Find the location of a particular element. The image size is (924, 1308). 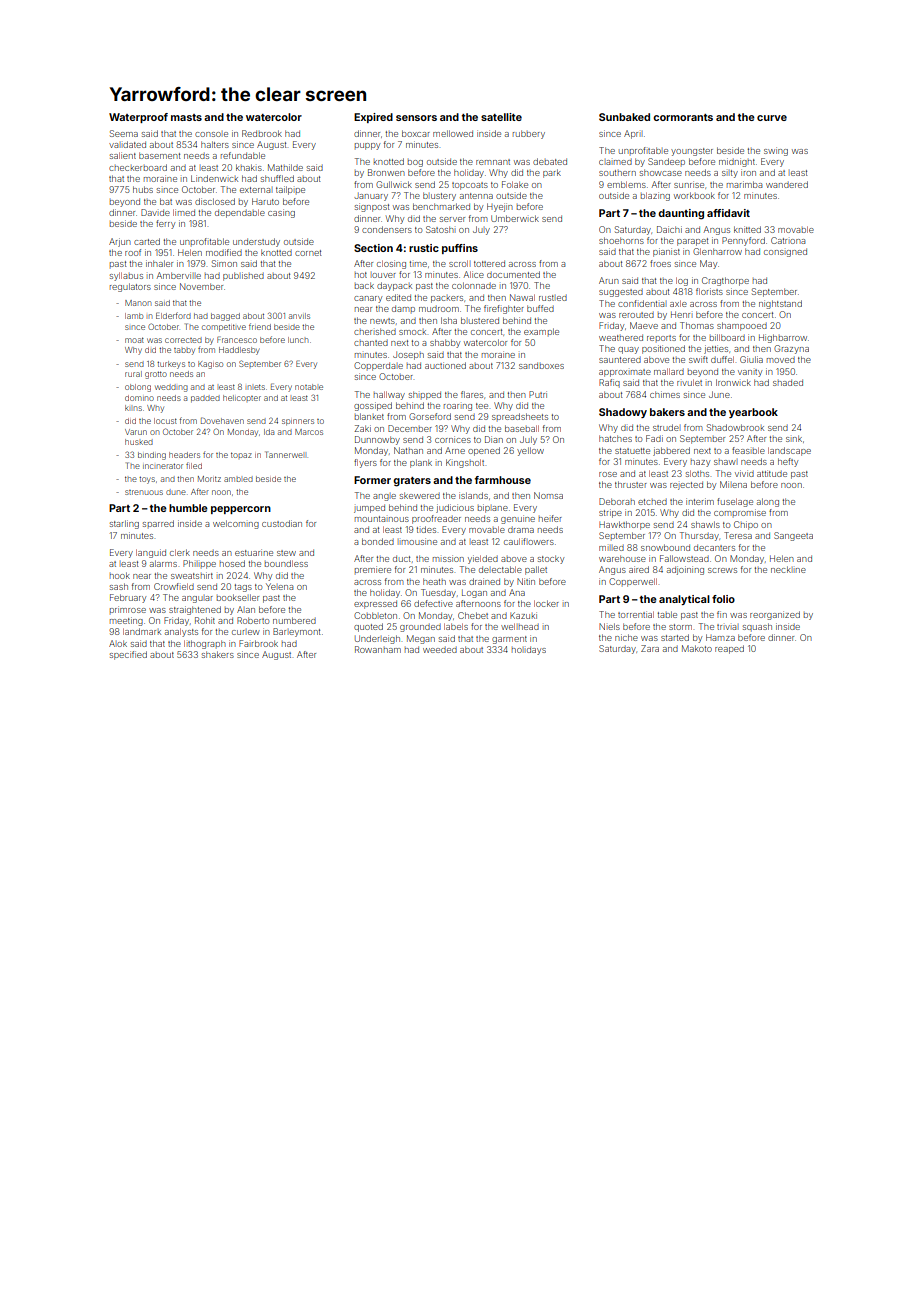

shakers is located at coordinates (218, 654).
